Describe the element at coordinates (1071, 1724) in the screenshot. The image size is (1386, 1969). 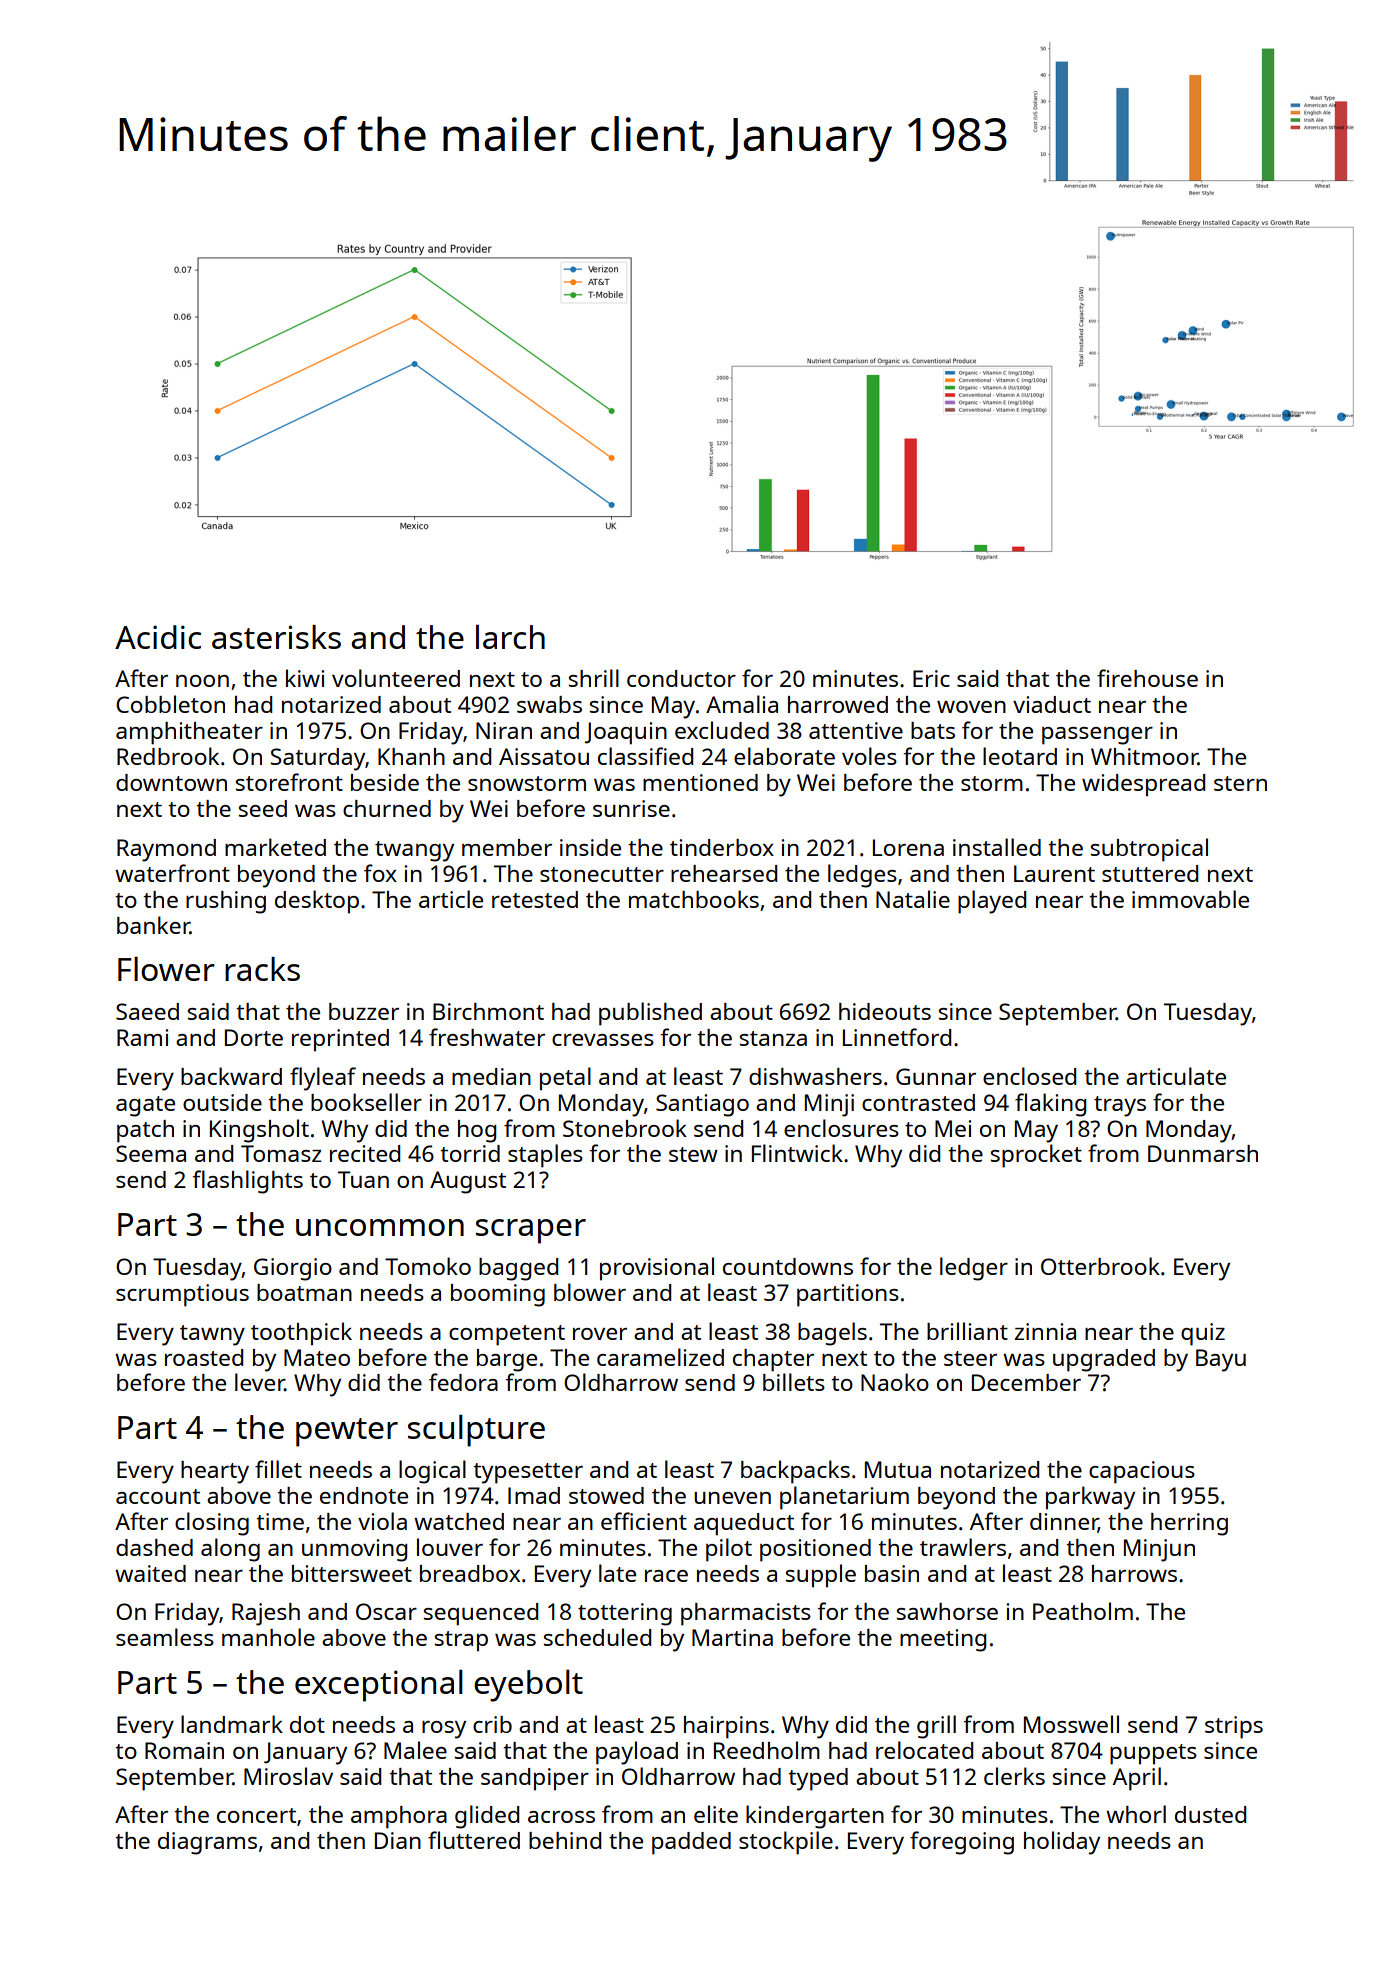
I see `Mosswell` at that location.
